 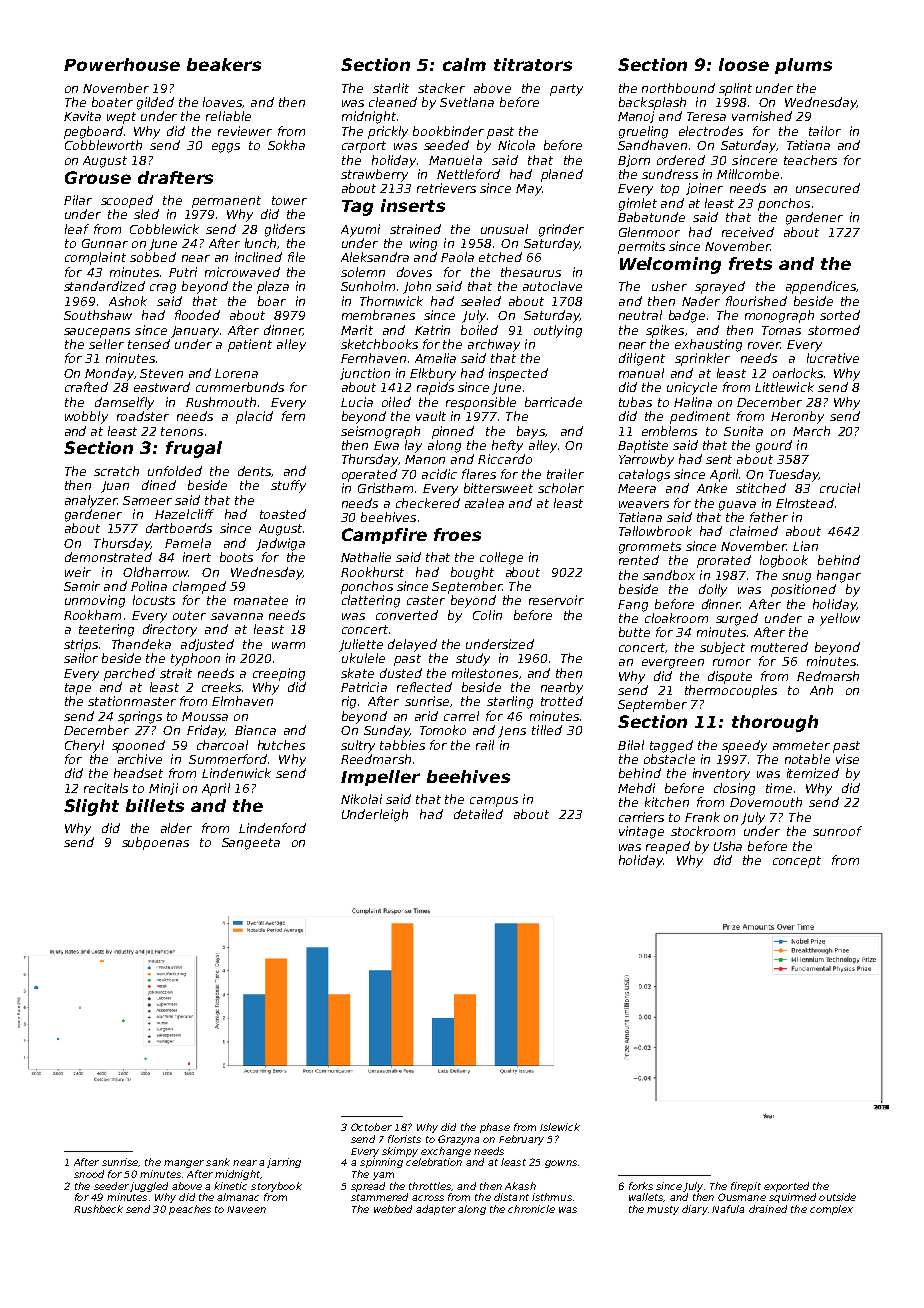 I want to click on carport, so click(x=364, y=147).
